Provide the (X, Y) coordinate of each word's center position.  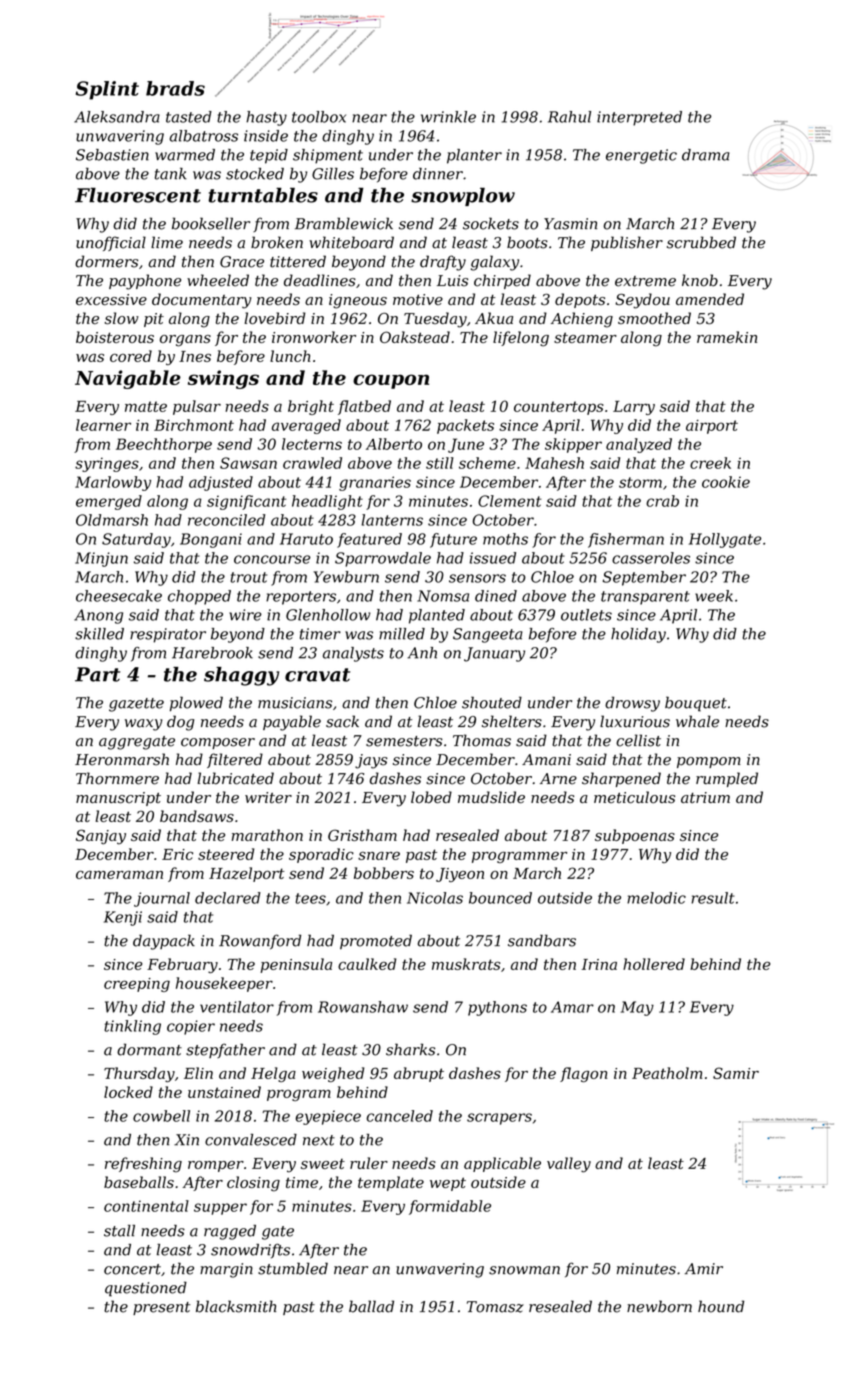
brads (175, 88)
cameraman (119, 875)
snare (379, 856)
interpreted (639, 118)
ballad (371, 1306)
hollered (654, 964)
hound (721, 1306)
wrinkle (448, 117)
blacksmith (236, 1306)
